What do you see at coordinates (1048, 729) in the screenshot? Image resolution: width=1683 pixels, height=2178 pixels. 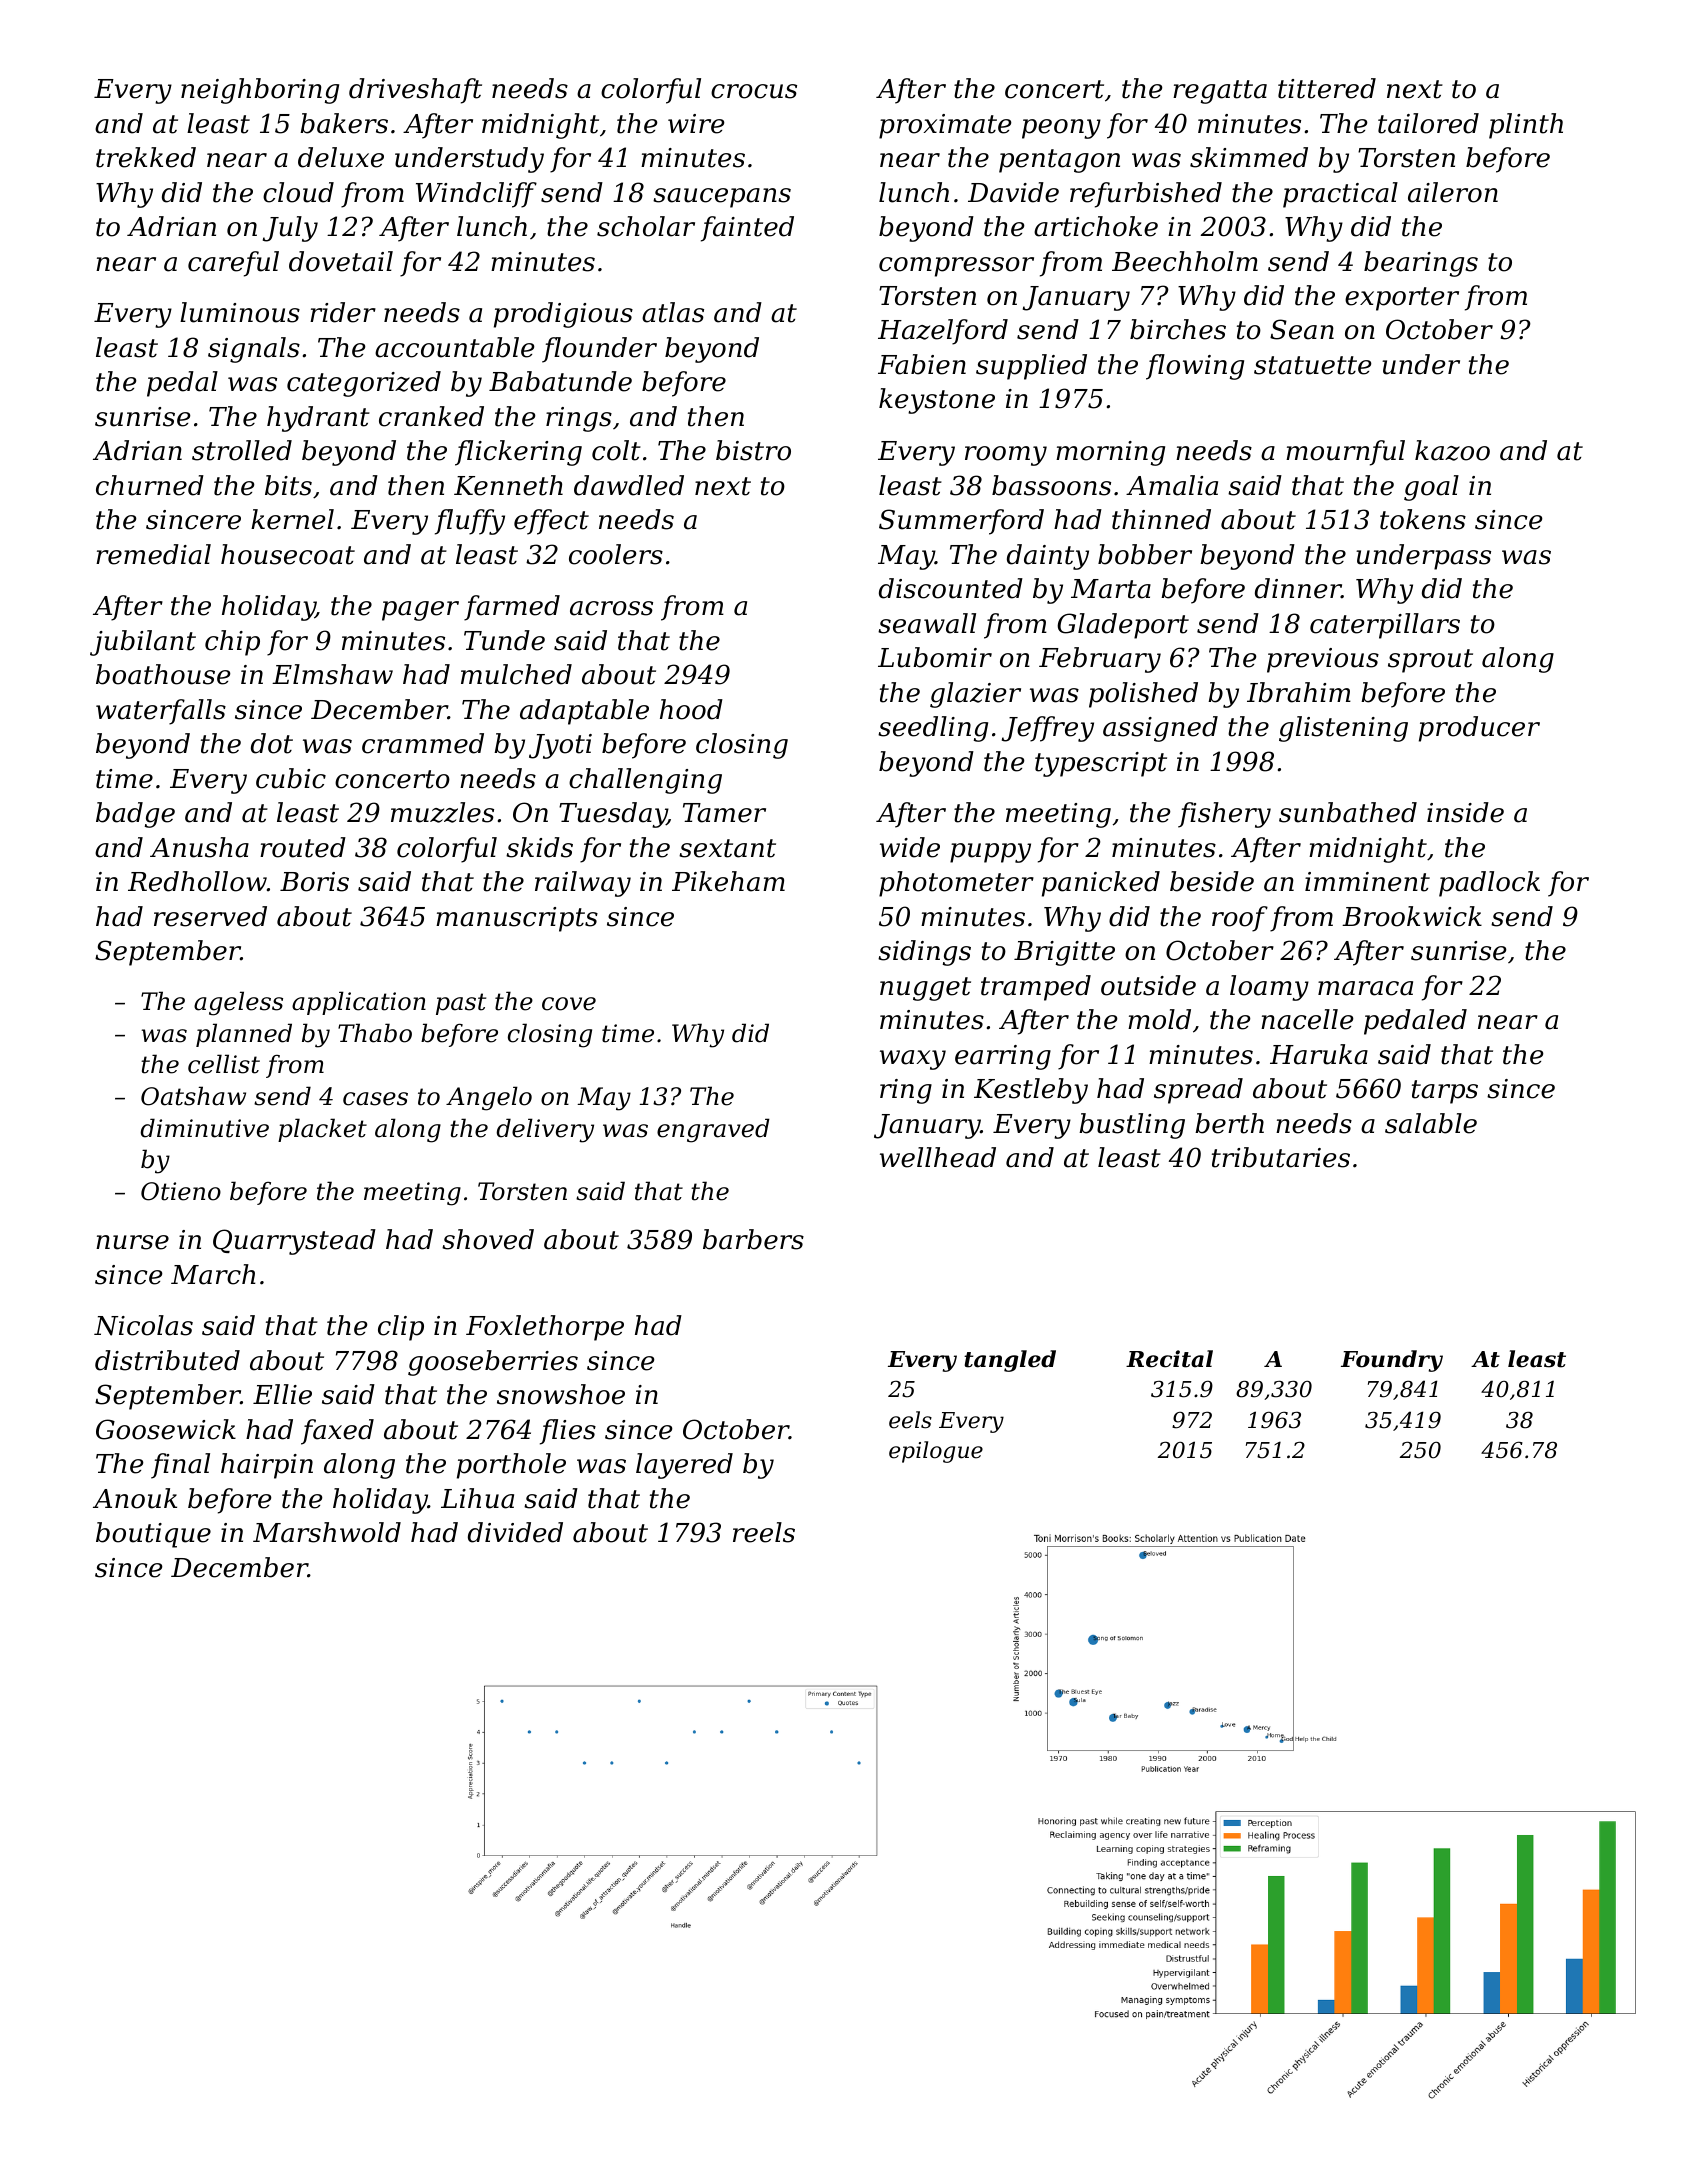 I see `Jeffrey` at bounding box center [1048, 729].
